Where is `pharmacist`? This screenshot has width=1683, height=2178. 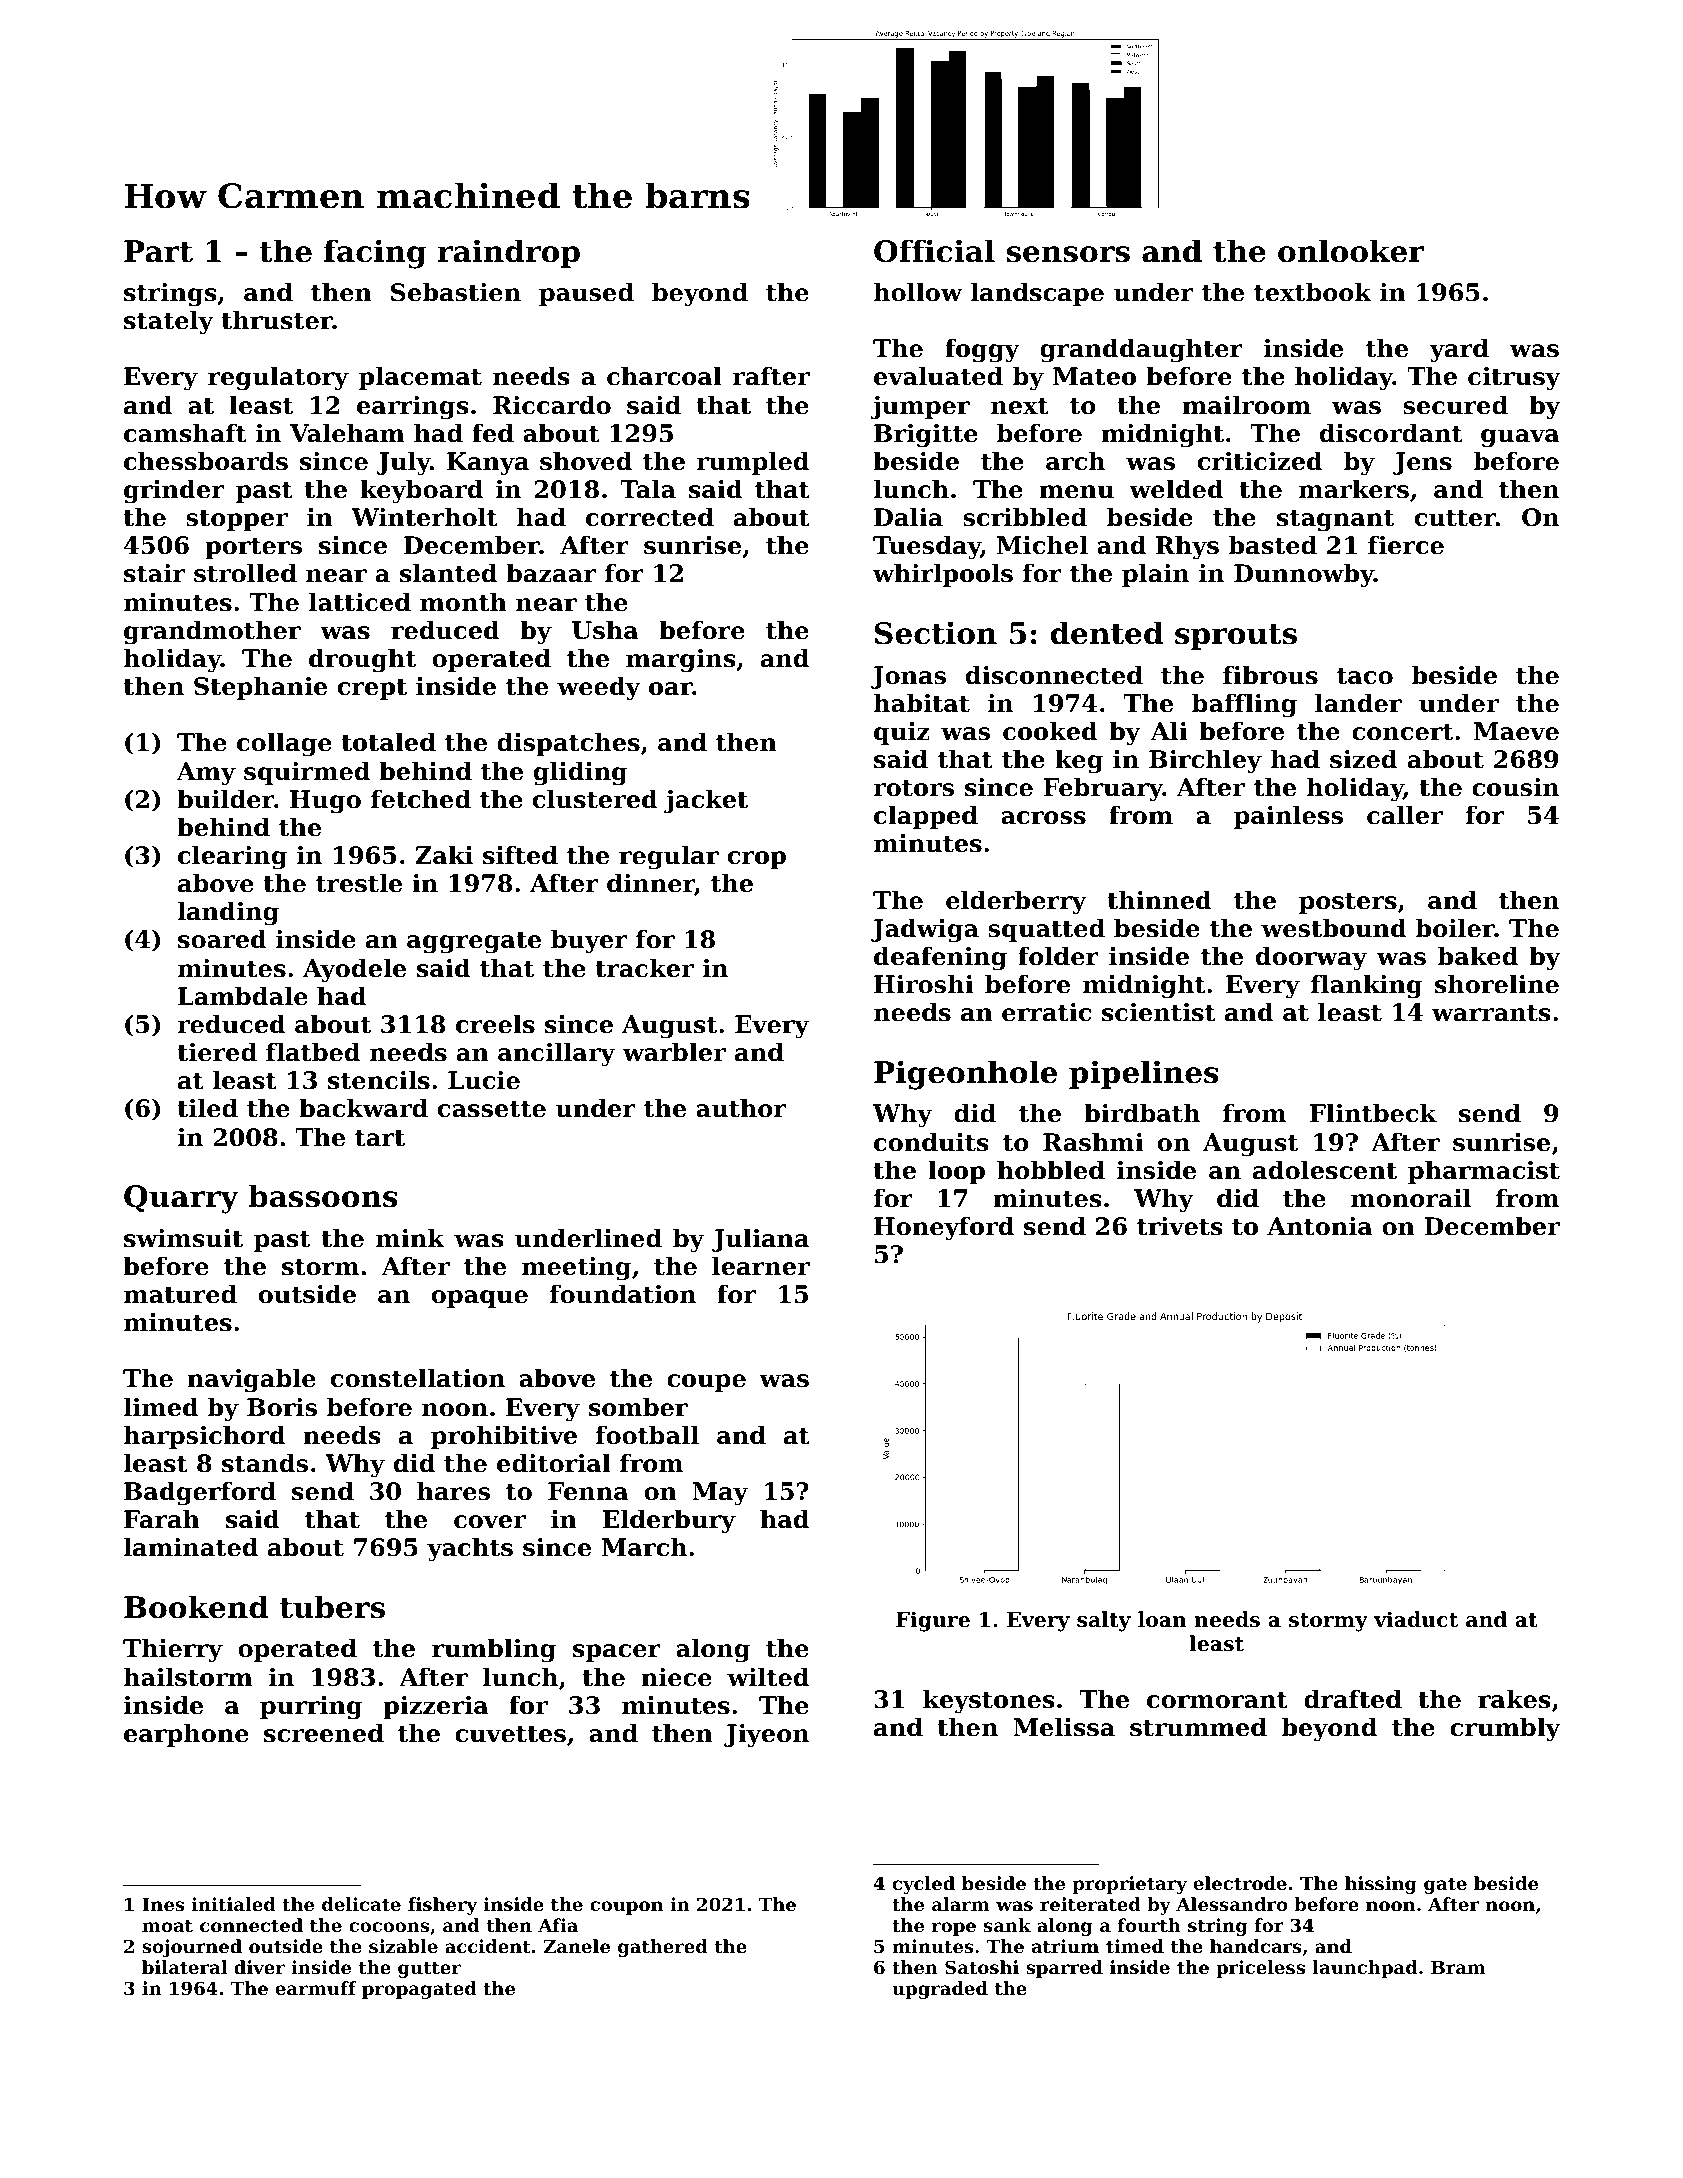
pharmacist is located at coordinates (1484, 1172).
